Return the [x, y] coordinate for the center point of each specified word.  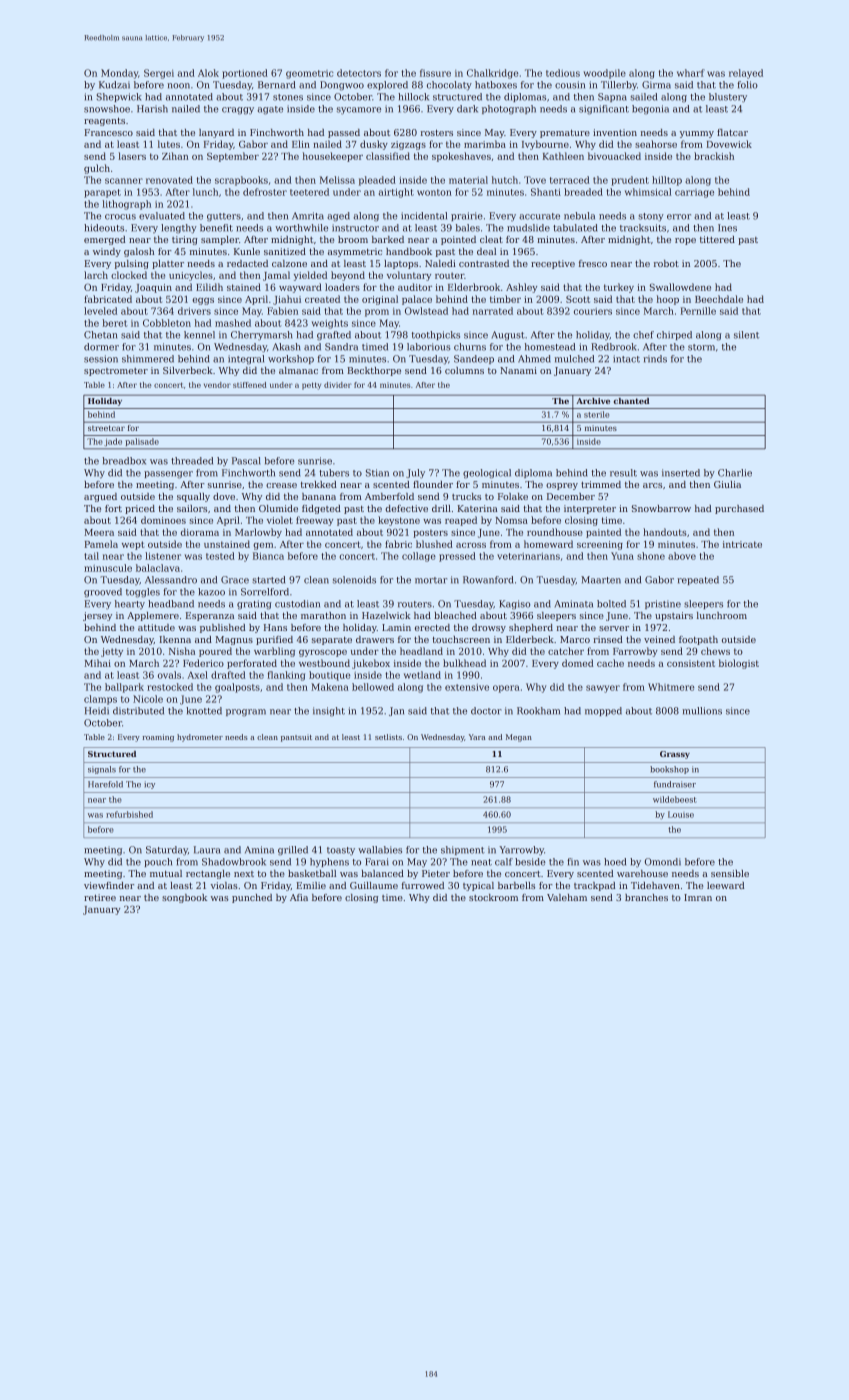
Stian [377, 473]
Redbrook [614, 347]
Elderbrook [474, 287]
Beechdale [719, 299]
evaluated [162, 216]
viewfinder [109, 885]
